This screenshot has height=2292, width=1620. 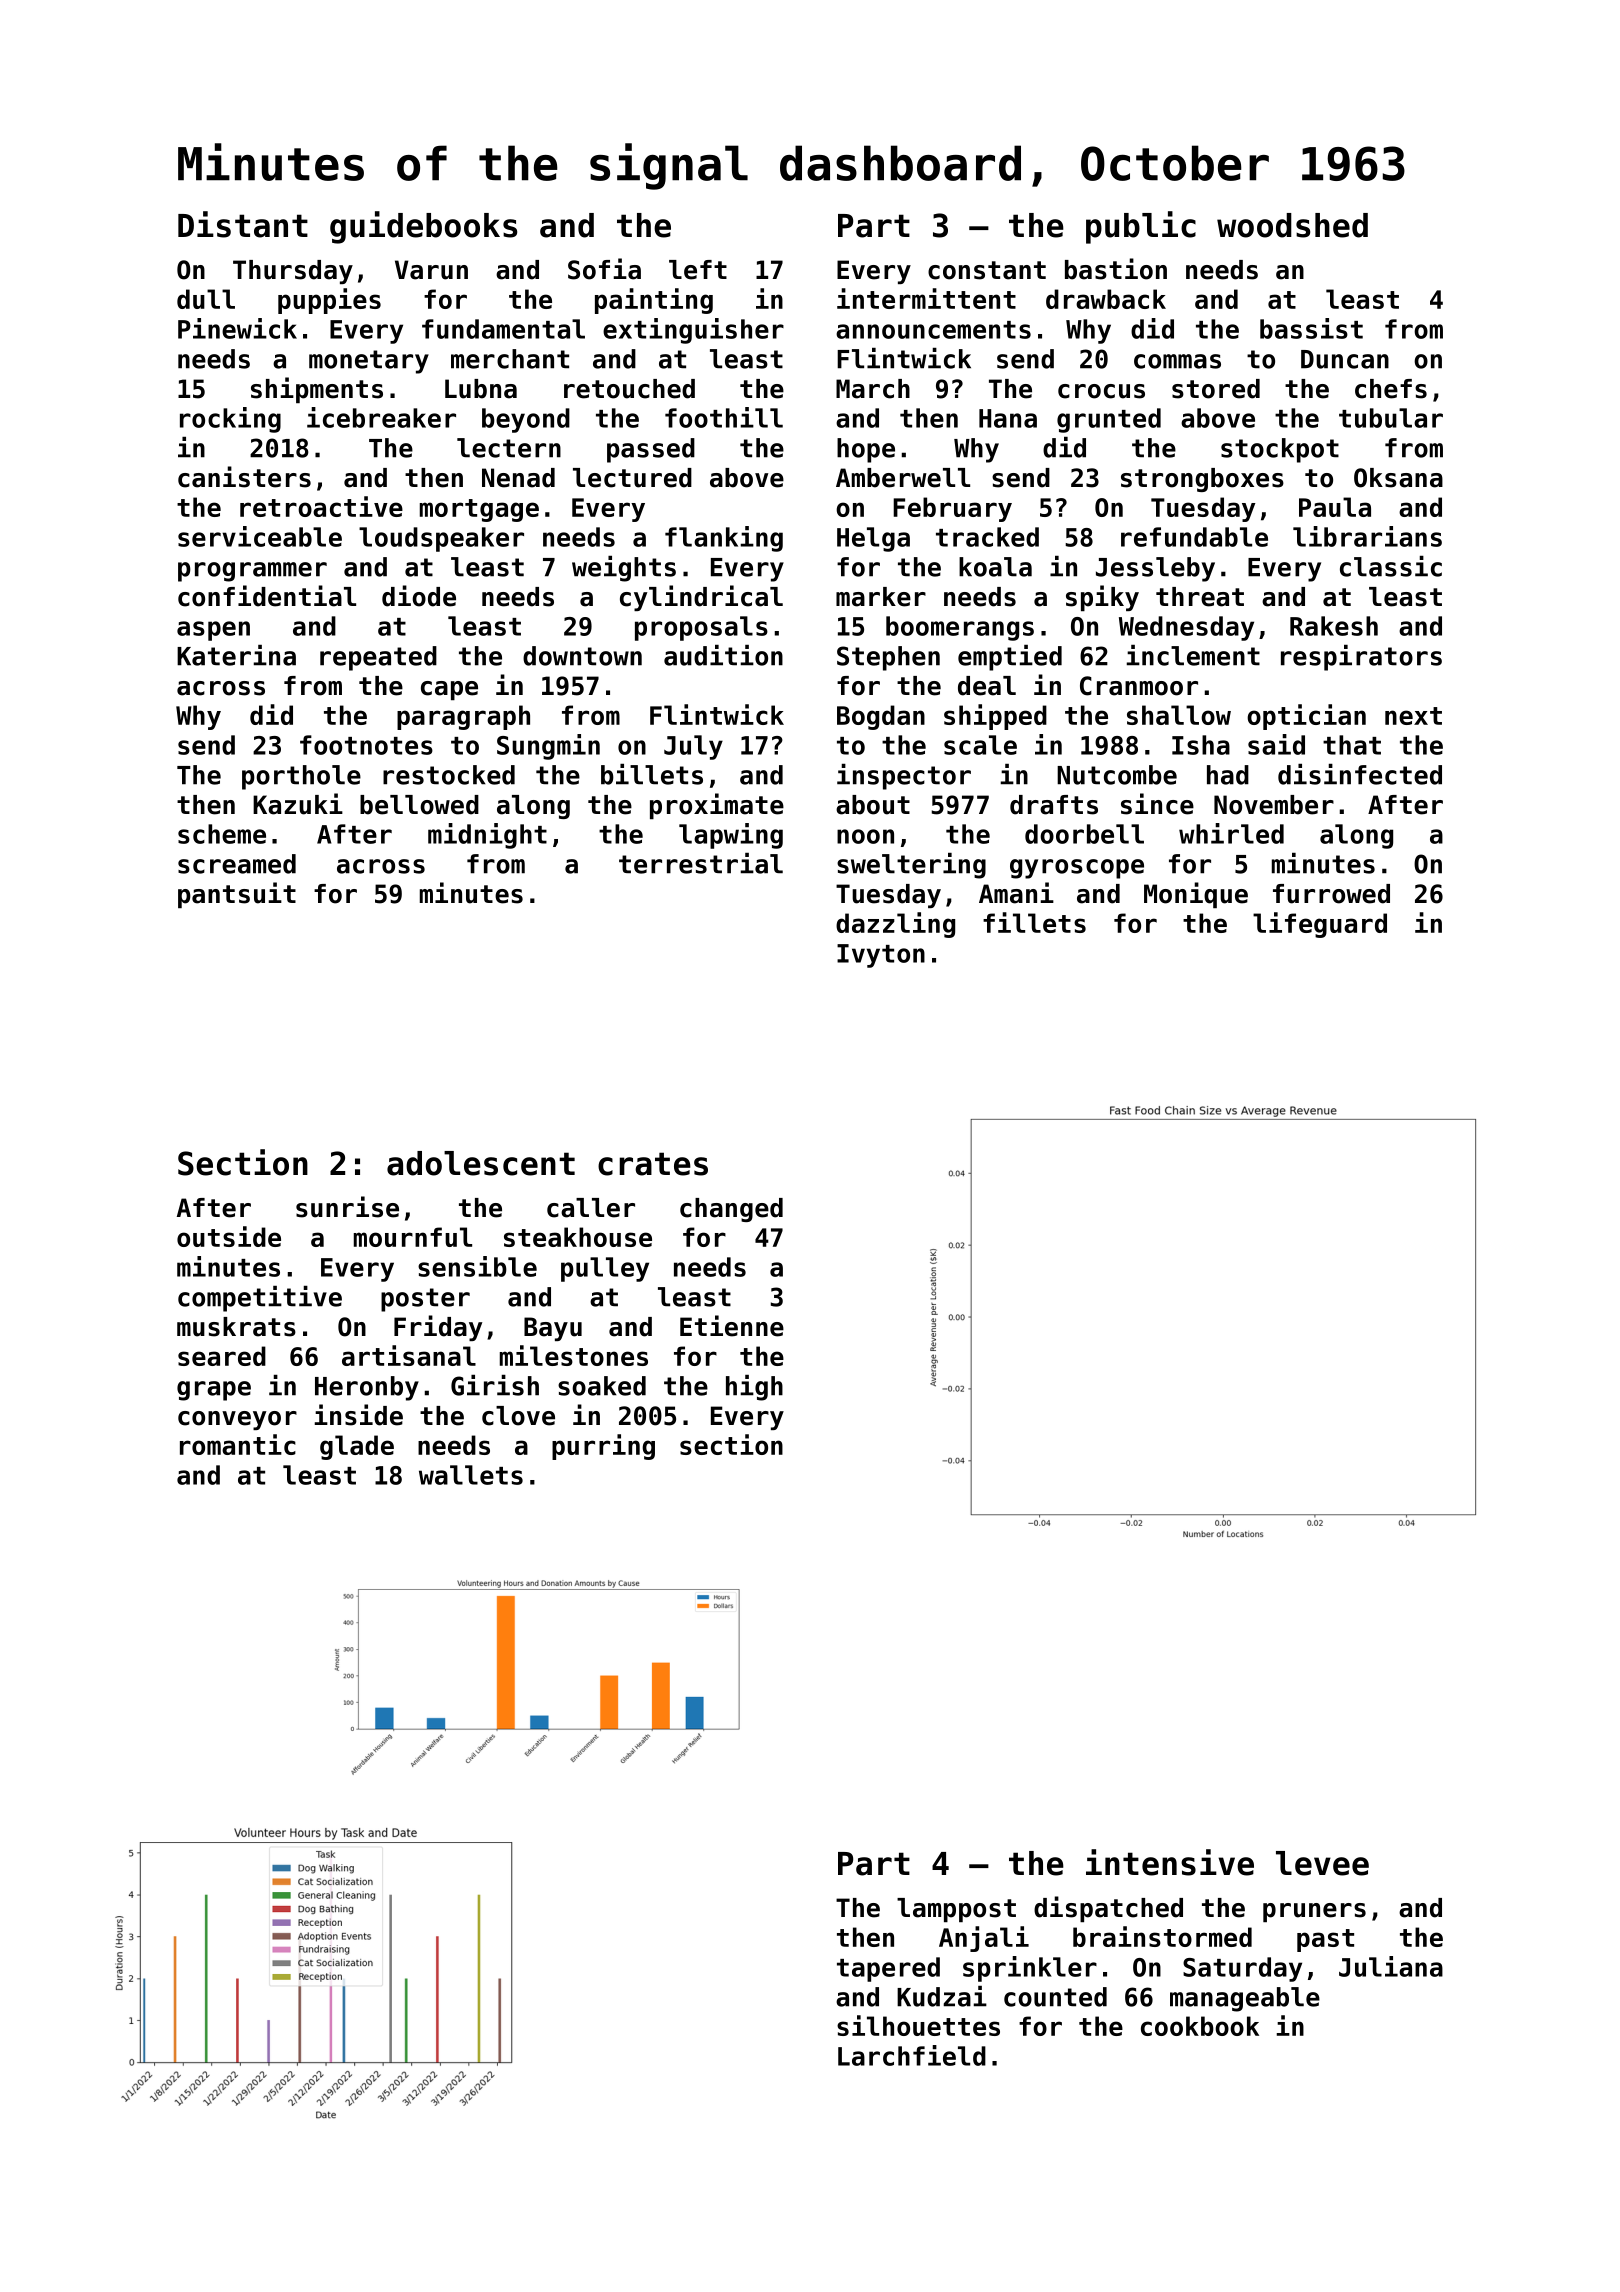 What do you see at coordinates (471, 1475) in the screenshot?
I see `wallets` at bounding box center [471, 1475].
